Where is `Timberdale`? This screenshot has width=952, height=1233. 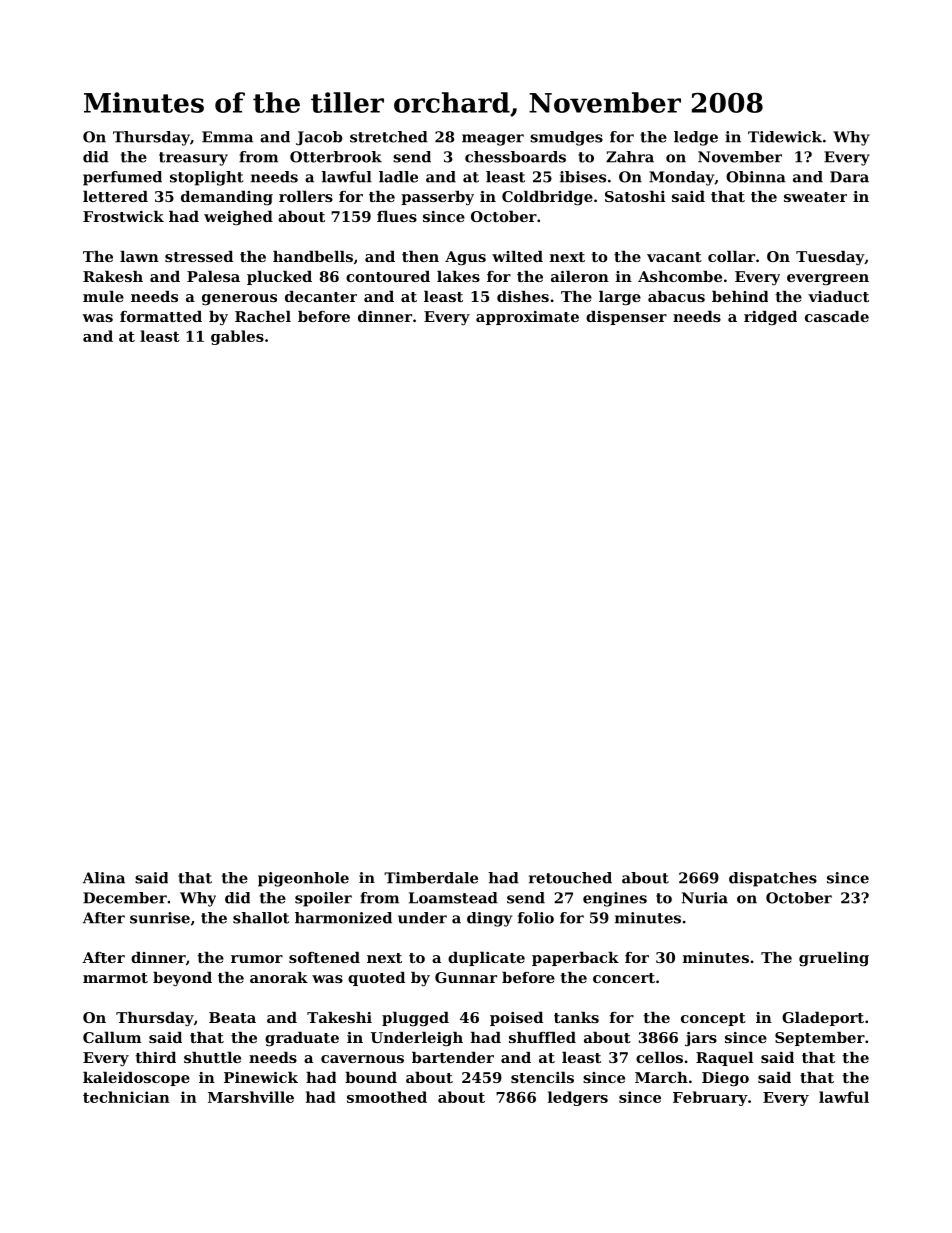
Timberdale is located at coordinates (431, 878).
